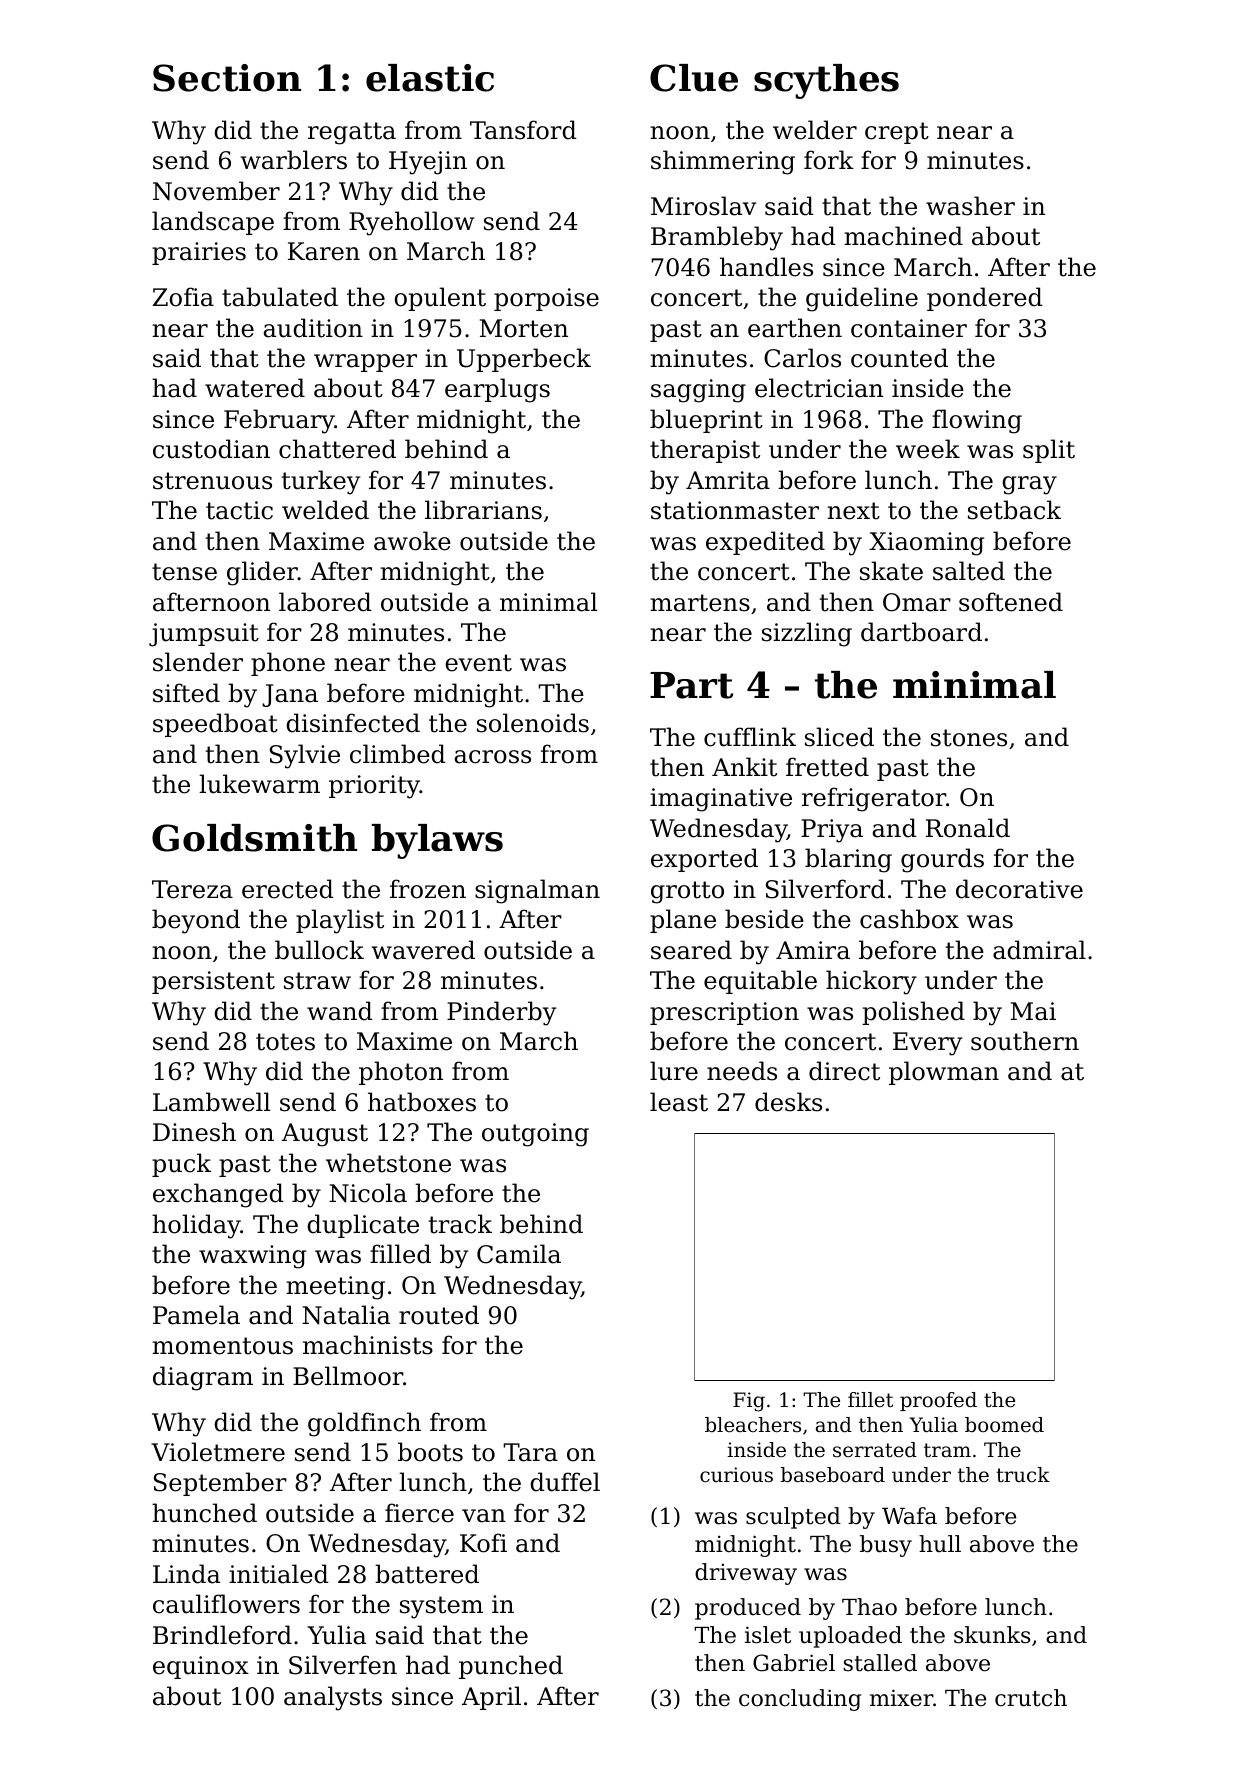 This image has width=1251, height=1769. I want to click on week, so click(928, 449).
